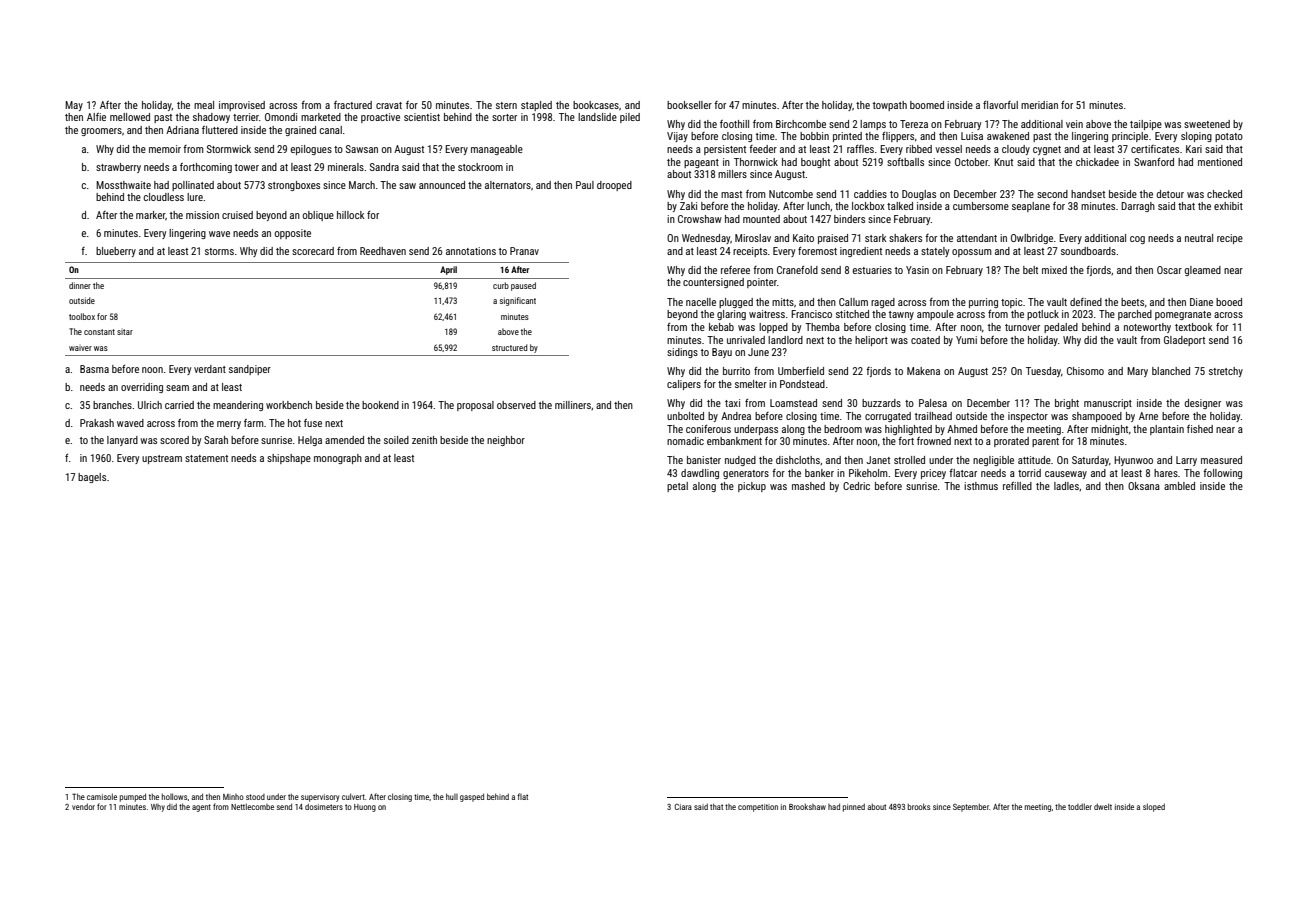 The image size is (1308, 924). Describe the element at coordinates (365, 808) in the screenshot. I see `Huong` at that location.
